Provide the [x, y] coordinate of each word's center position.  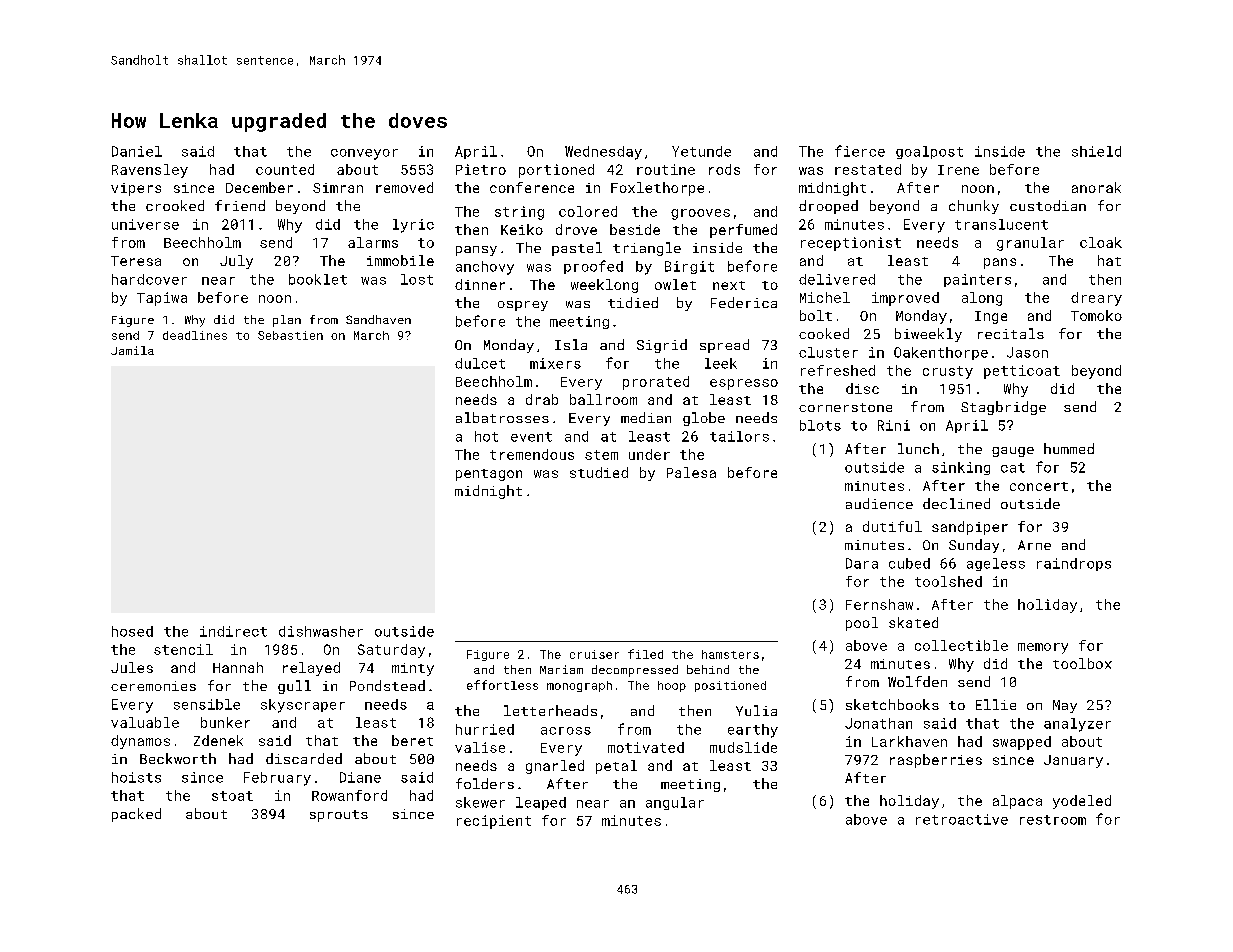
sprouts [339, 816]
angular [675, 803]
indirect [233, 631]
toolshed [948, 581]
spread [724, 346]
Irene [958, 170]
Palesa [691, 472]
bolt [816, 315]
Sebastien [290, 335]
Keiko [522, 229]
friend [240, 205]
